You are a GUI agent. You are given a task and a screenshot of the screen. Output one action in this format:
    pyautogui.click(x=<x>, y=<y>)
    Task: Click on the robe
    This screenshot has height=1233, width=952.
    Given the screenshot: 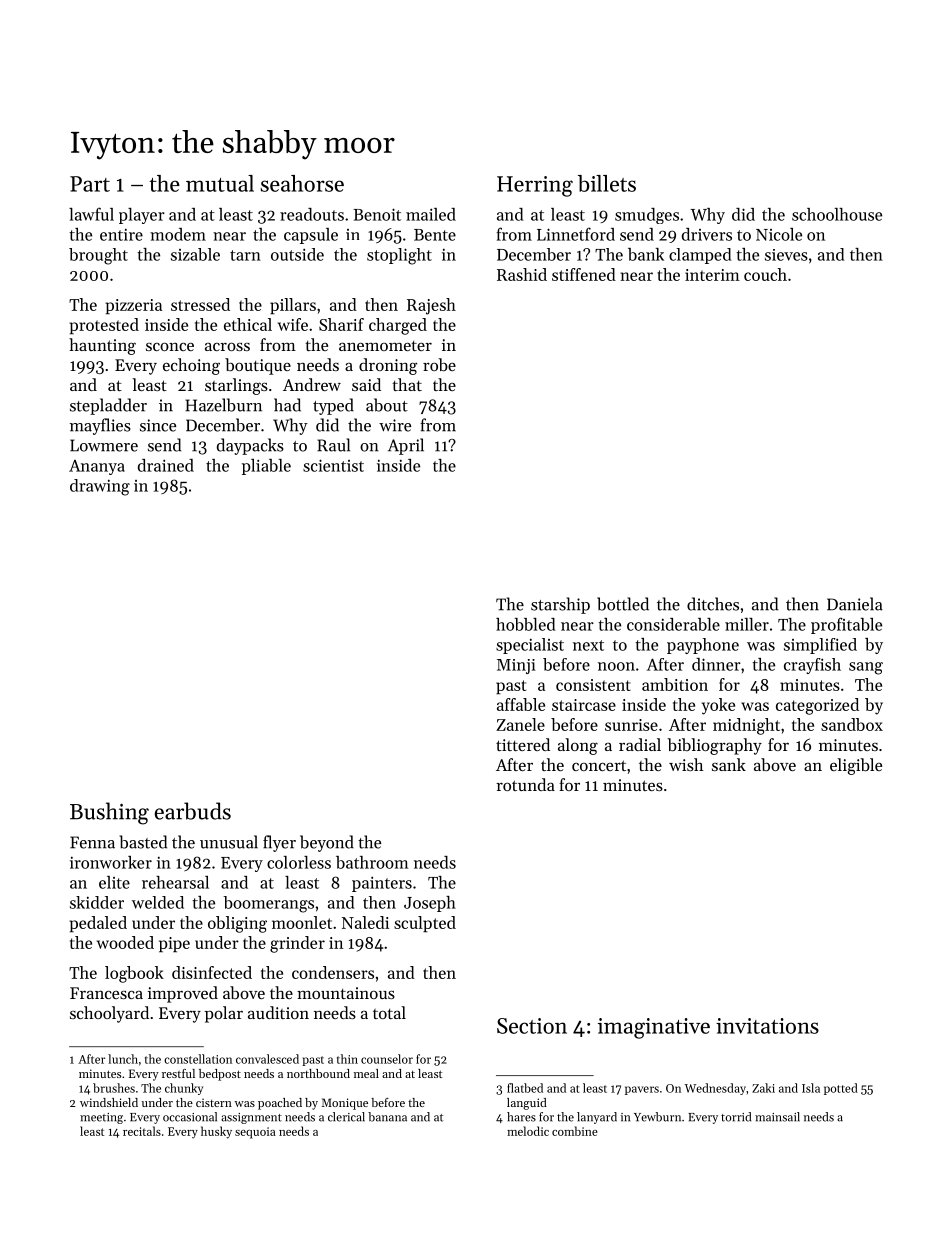 What is the action you would take?
    pyautogui.click(x=439, y=364)
